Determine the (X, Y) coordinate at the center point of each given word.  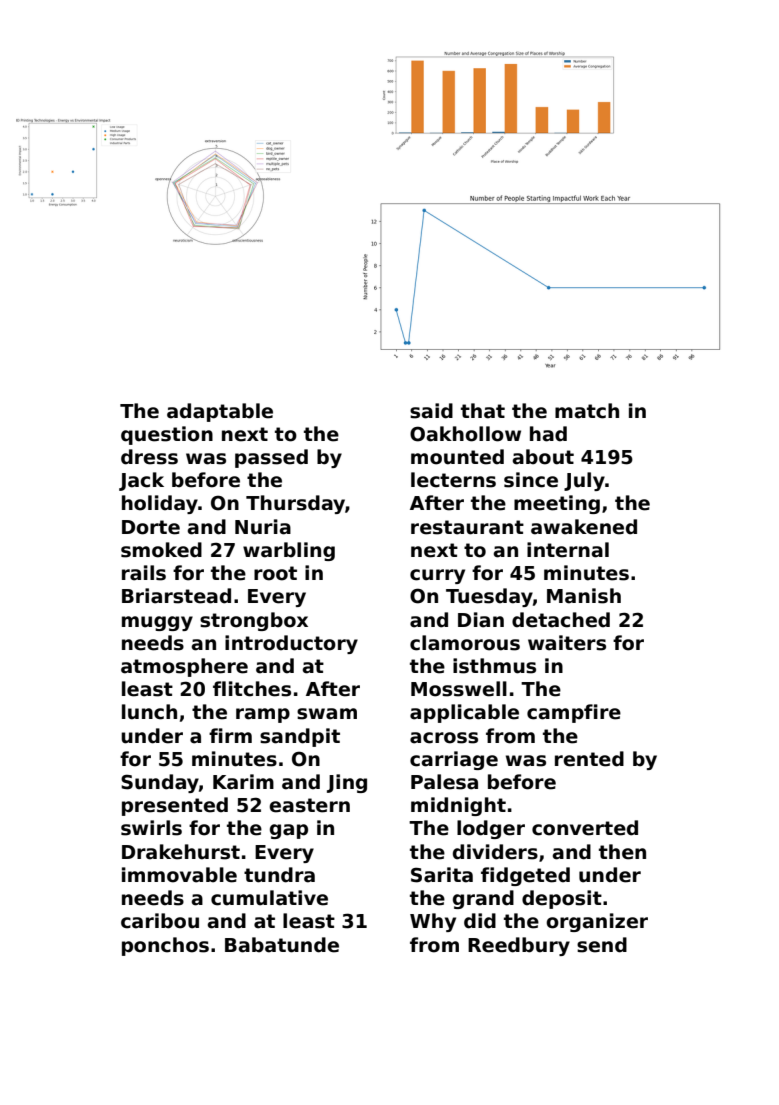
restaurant (467, 527)
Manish (584, 596)
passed (271, 458)
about (543, 457)
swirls (151, 828)
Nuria (263, 527)
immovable (179, 875)
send (602, 945)
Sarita (442, 875)
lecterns (453, 480)
